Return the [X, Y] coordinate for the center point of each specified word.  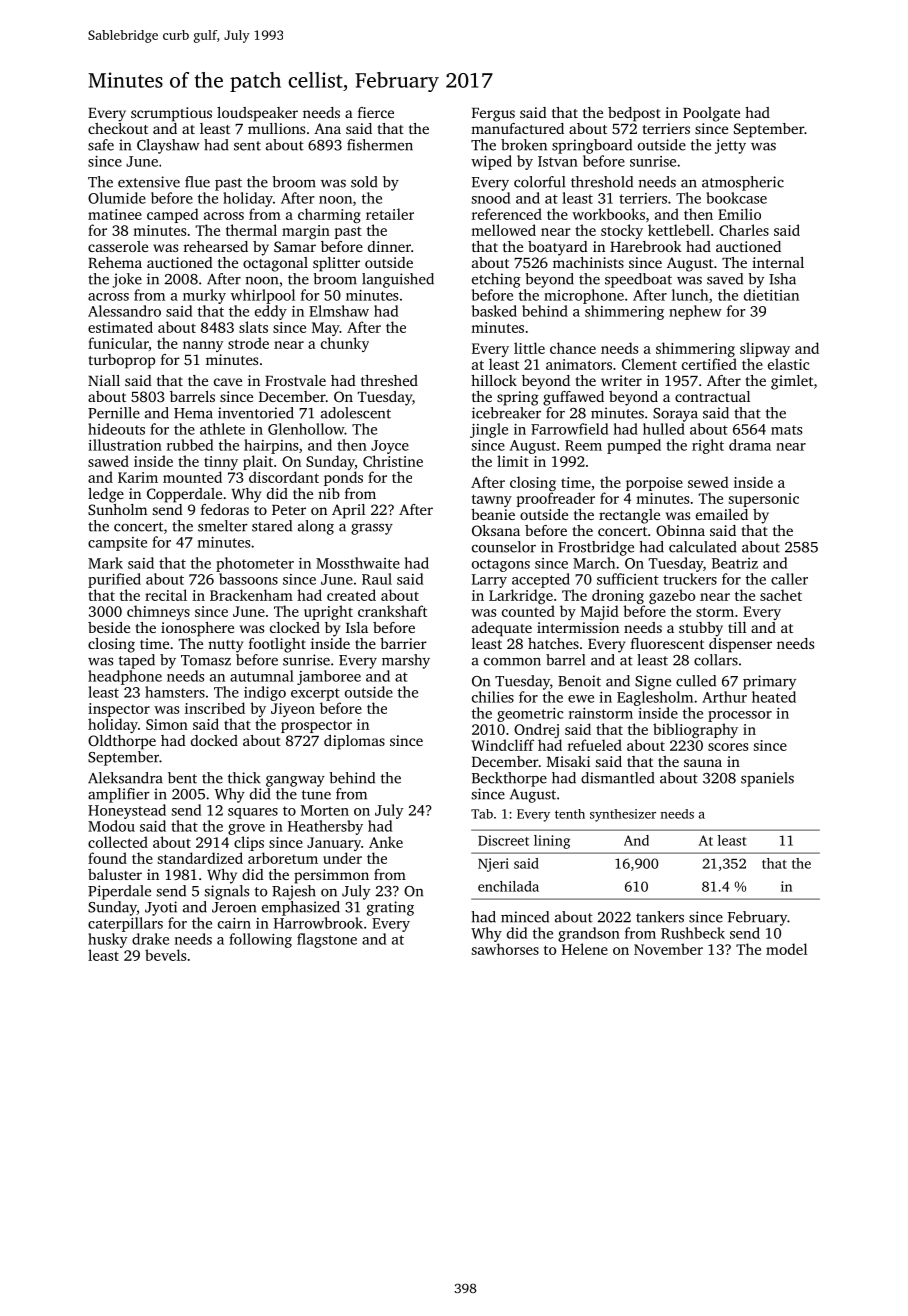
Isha [782, 279]
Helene [585, 949]
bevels [165, 955]
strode [248, 343]
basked [494, 311]
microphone [584, 296]
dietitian [771, 295]
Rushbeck [693, 933]
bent [182, 778]
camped [173, 215]
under [342, 858]
